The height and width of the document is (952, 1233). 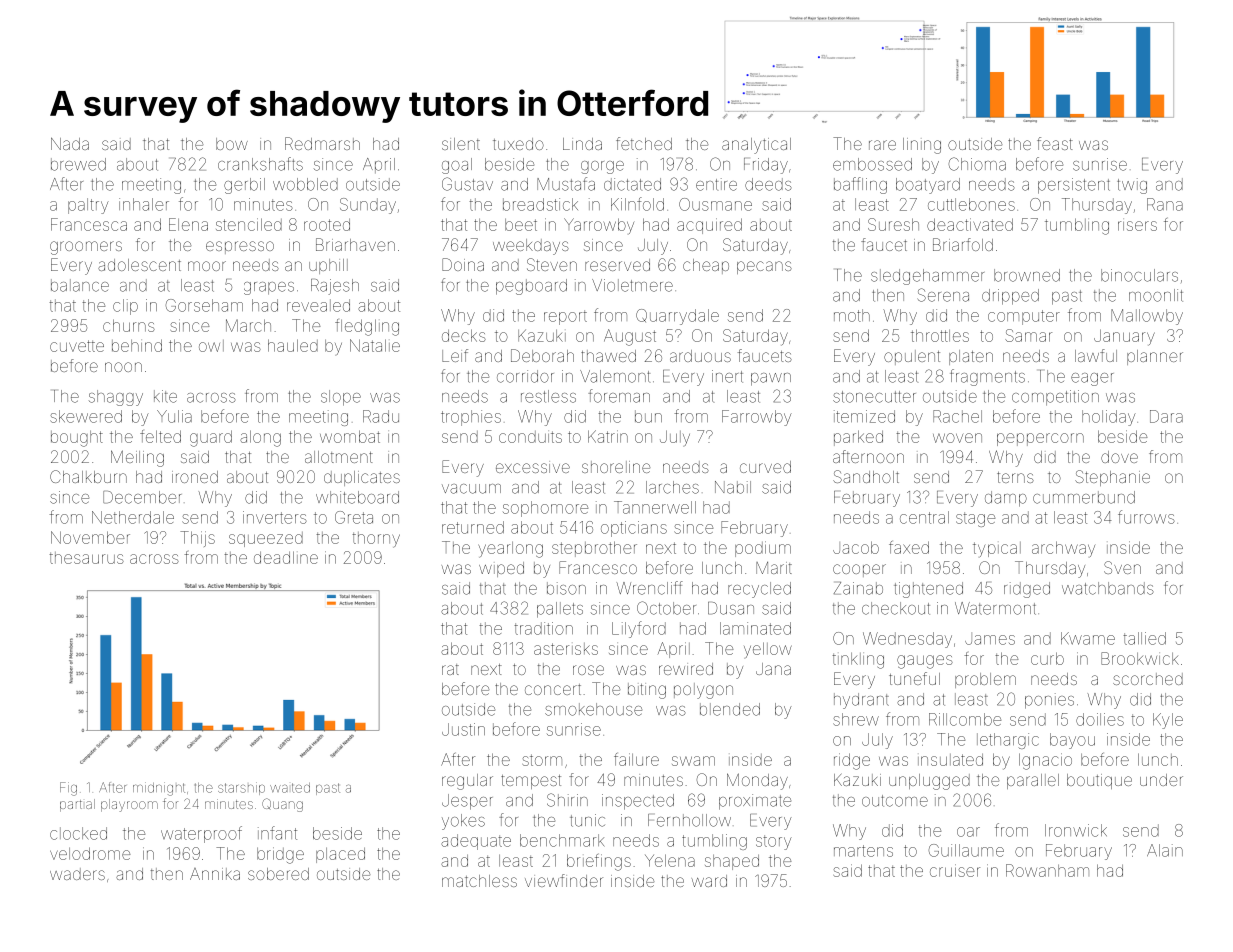 What do you see at coordinates (266, 539) in the document?
I see `squeezed` at bounding box center [266, 539].
